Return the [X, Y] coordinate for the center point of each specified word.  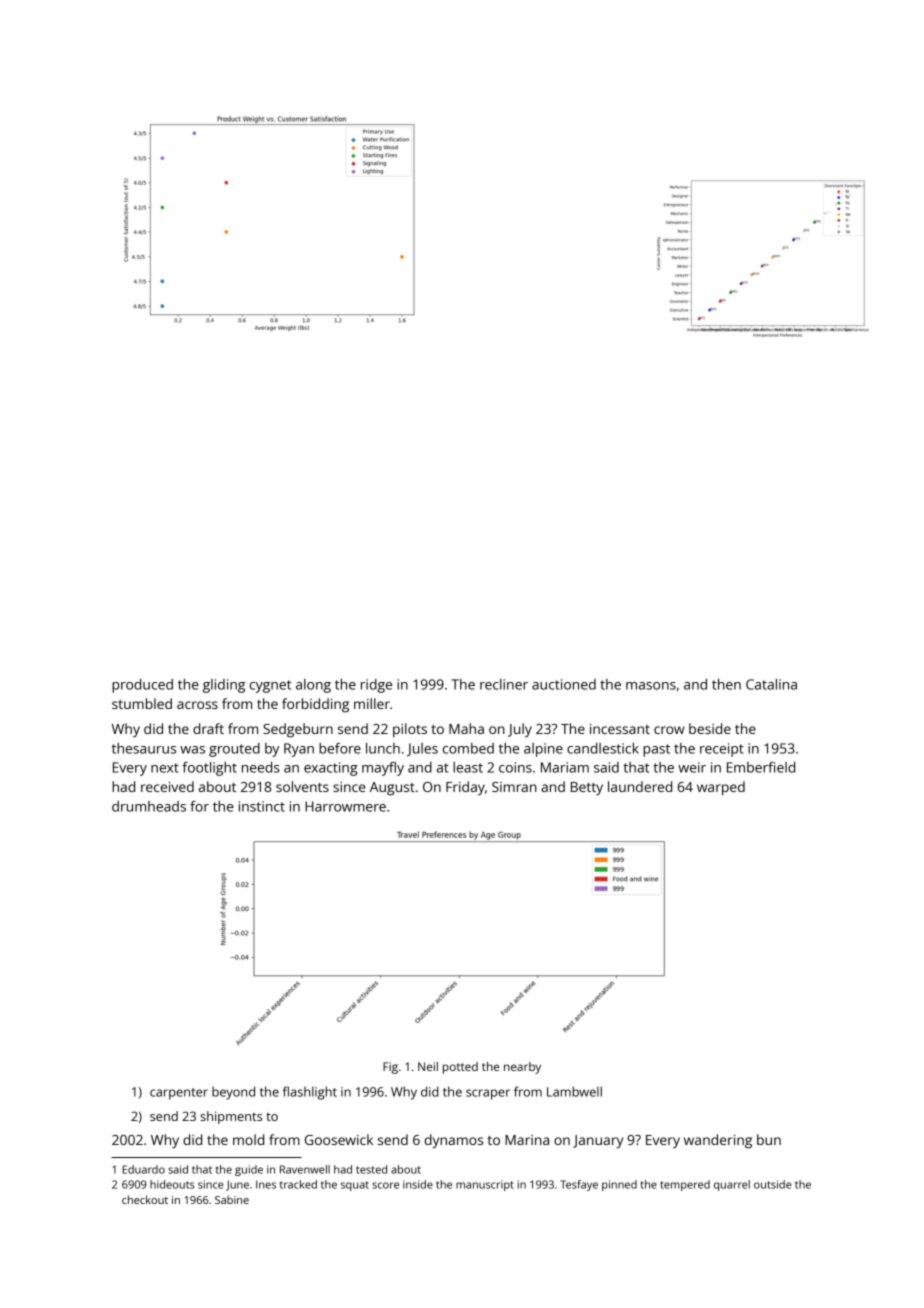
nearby [522, 1068]
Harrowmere [345, 806]
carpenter [179, 1094]
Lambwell [574, 1091]
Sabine [232, 1200]
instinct [262, 806]
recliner [504, 684]
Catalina [771, 684]
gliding [224, 686]
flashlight [310, 1093]
